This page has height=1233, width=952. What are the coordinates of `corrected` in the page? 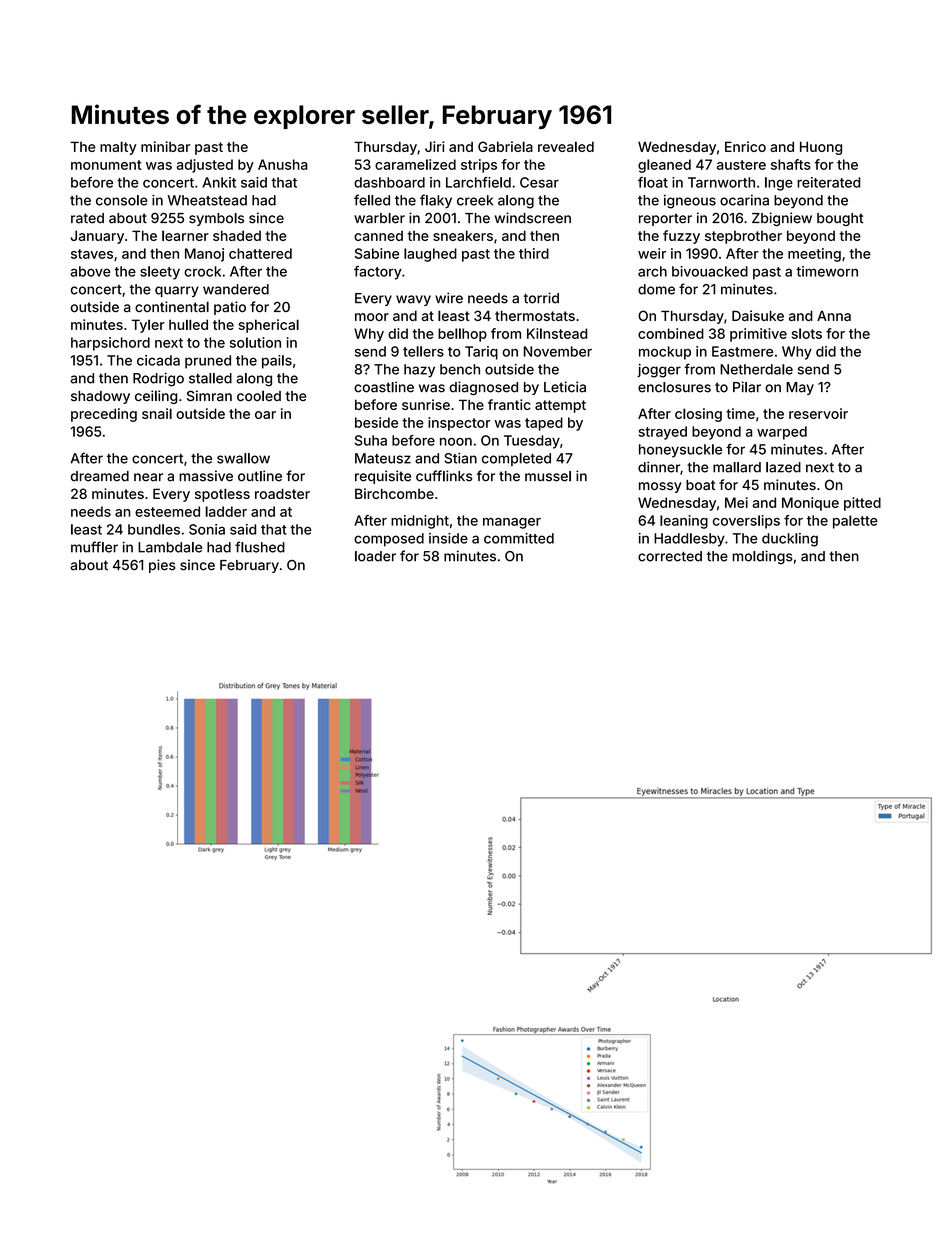 It's located at (670, 556).
